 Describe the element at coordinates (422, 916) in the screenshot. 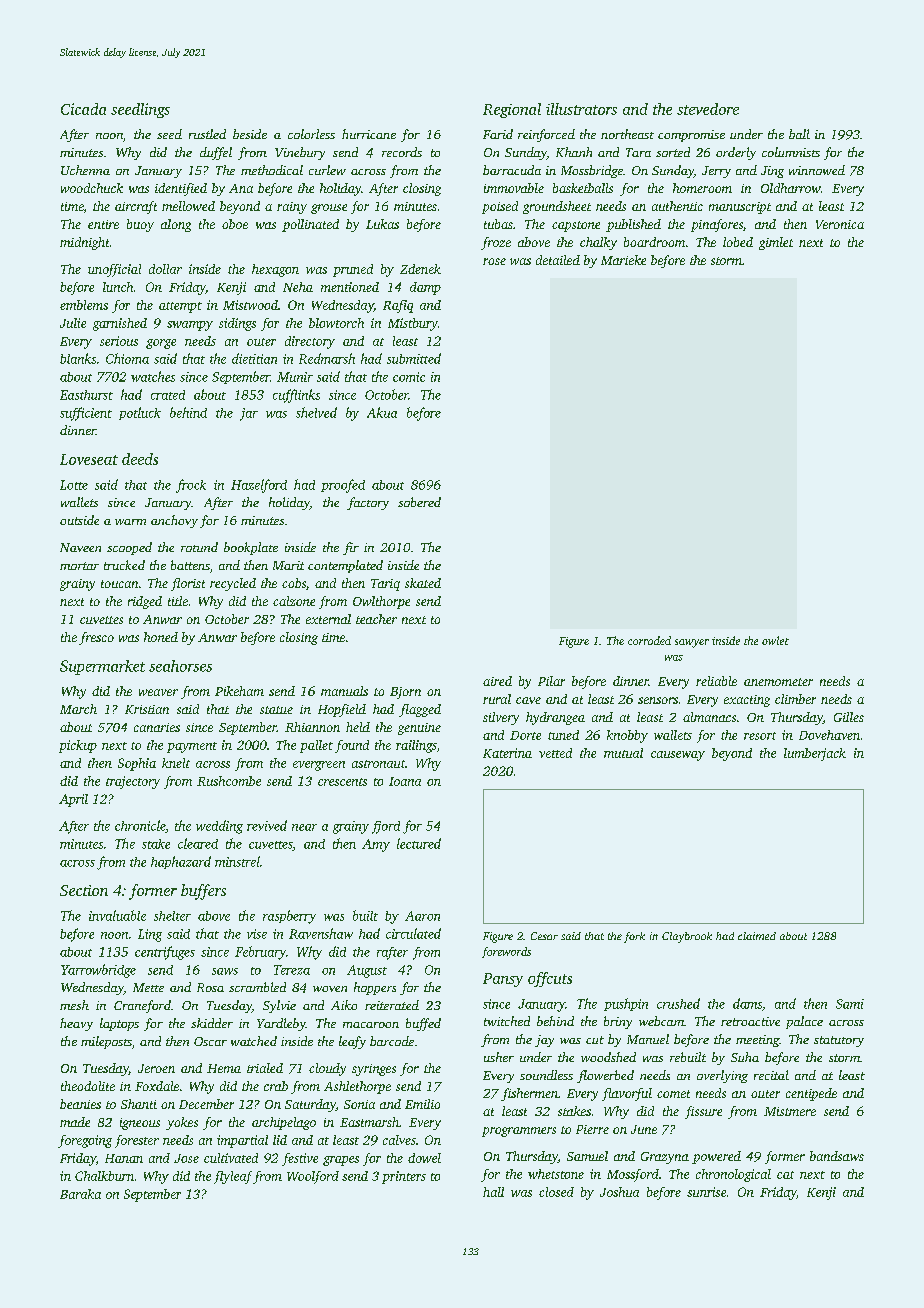

I see `Aaron` at that location.
